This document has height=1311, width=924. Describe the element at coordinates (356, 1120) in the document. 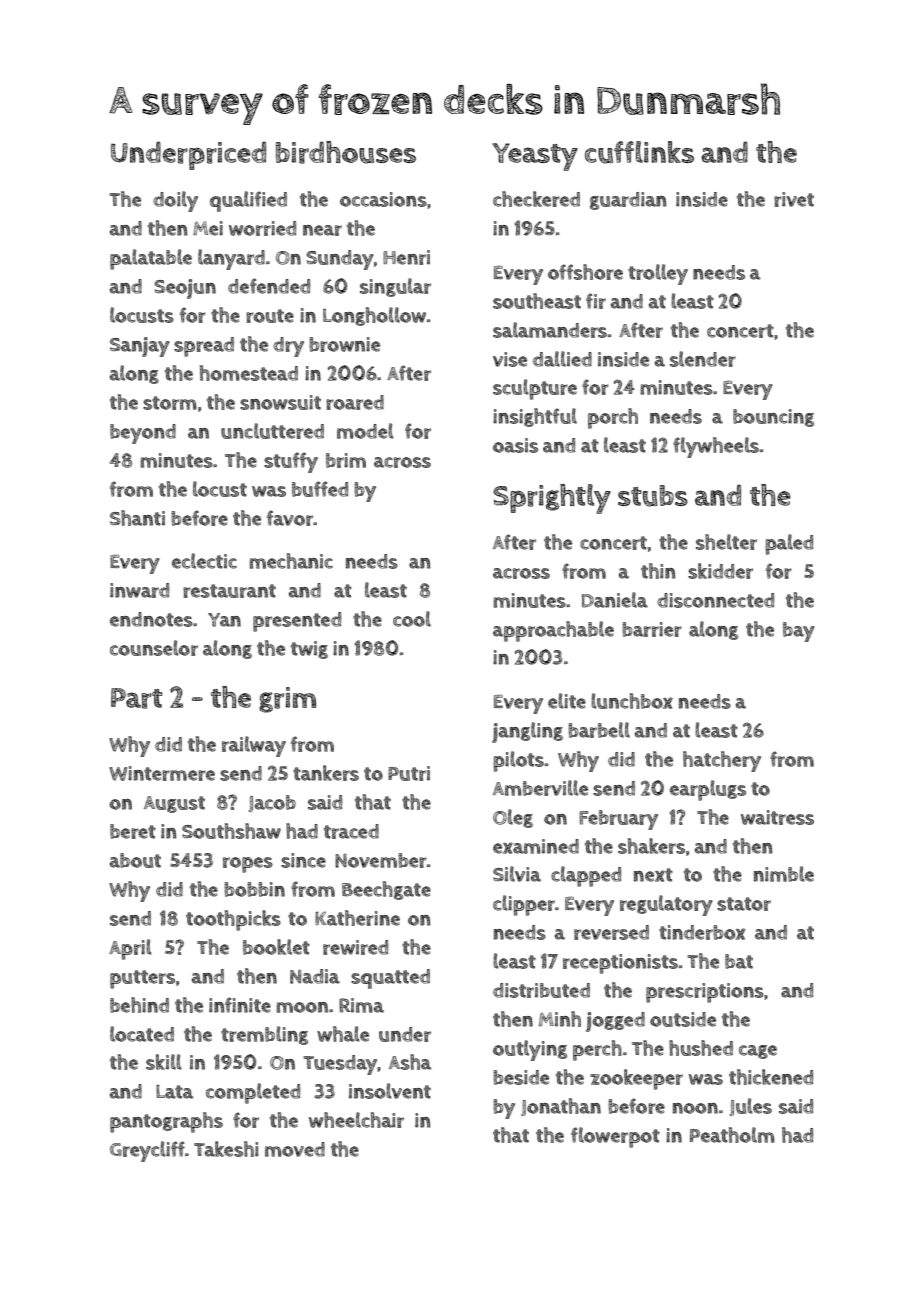

I see `wheelchair` at that location.
